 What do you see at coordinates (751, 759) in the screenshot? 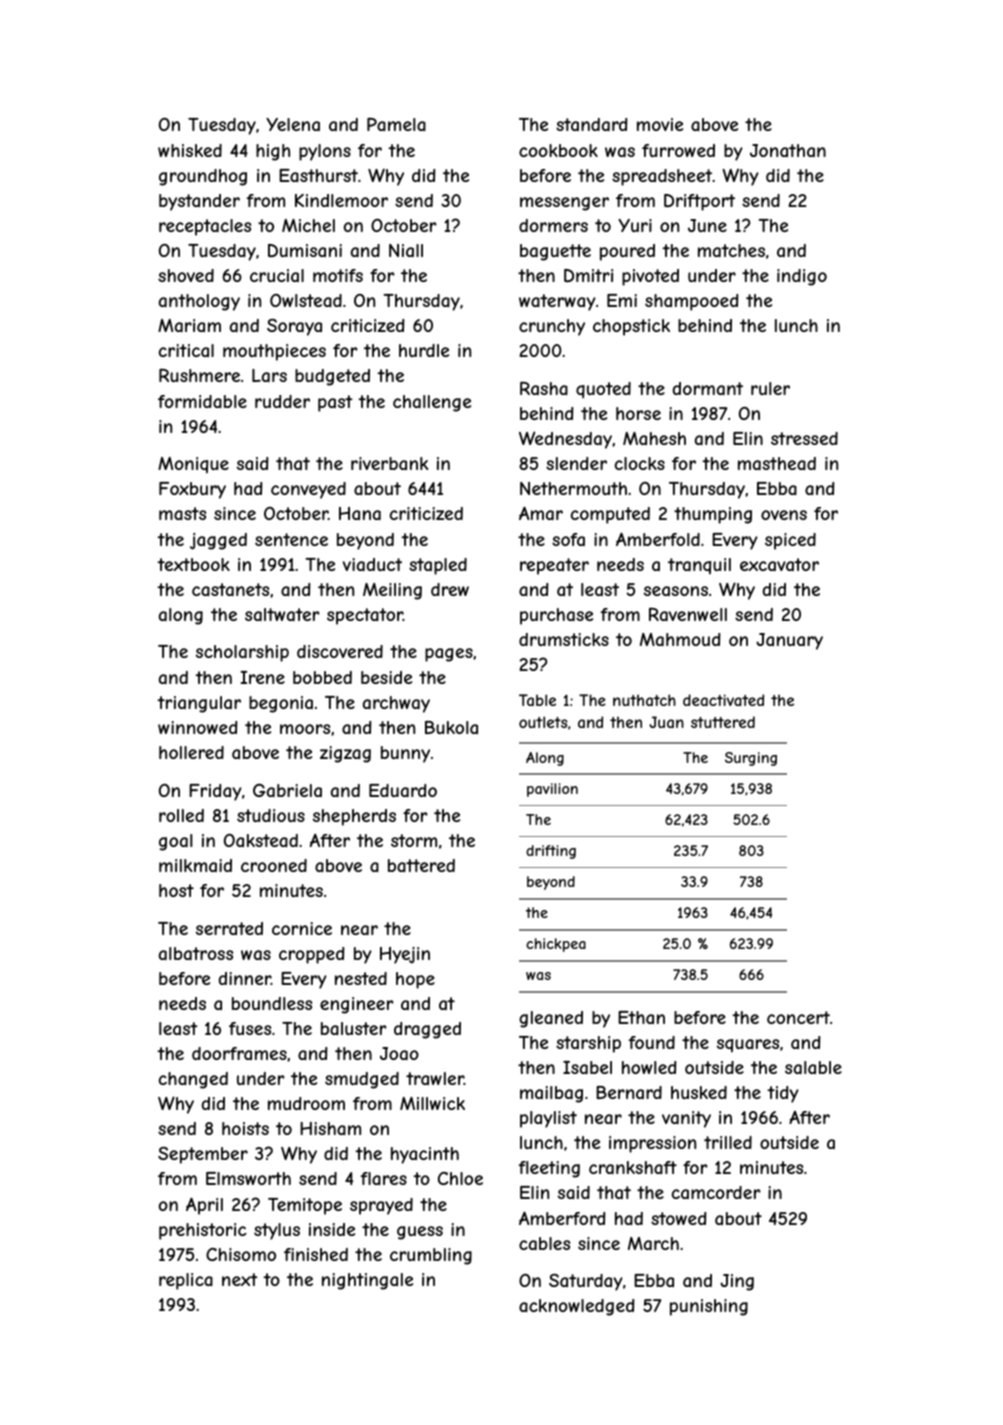
I see `Surging` at bounding box center [751, 759].
